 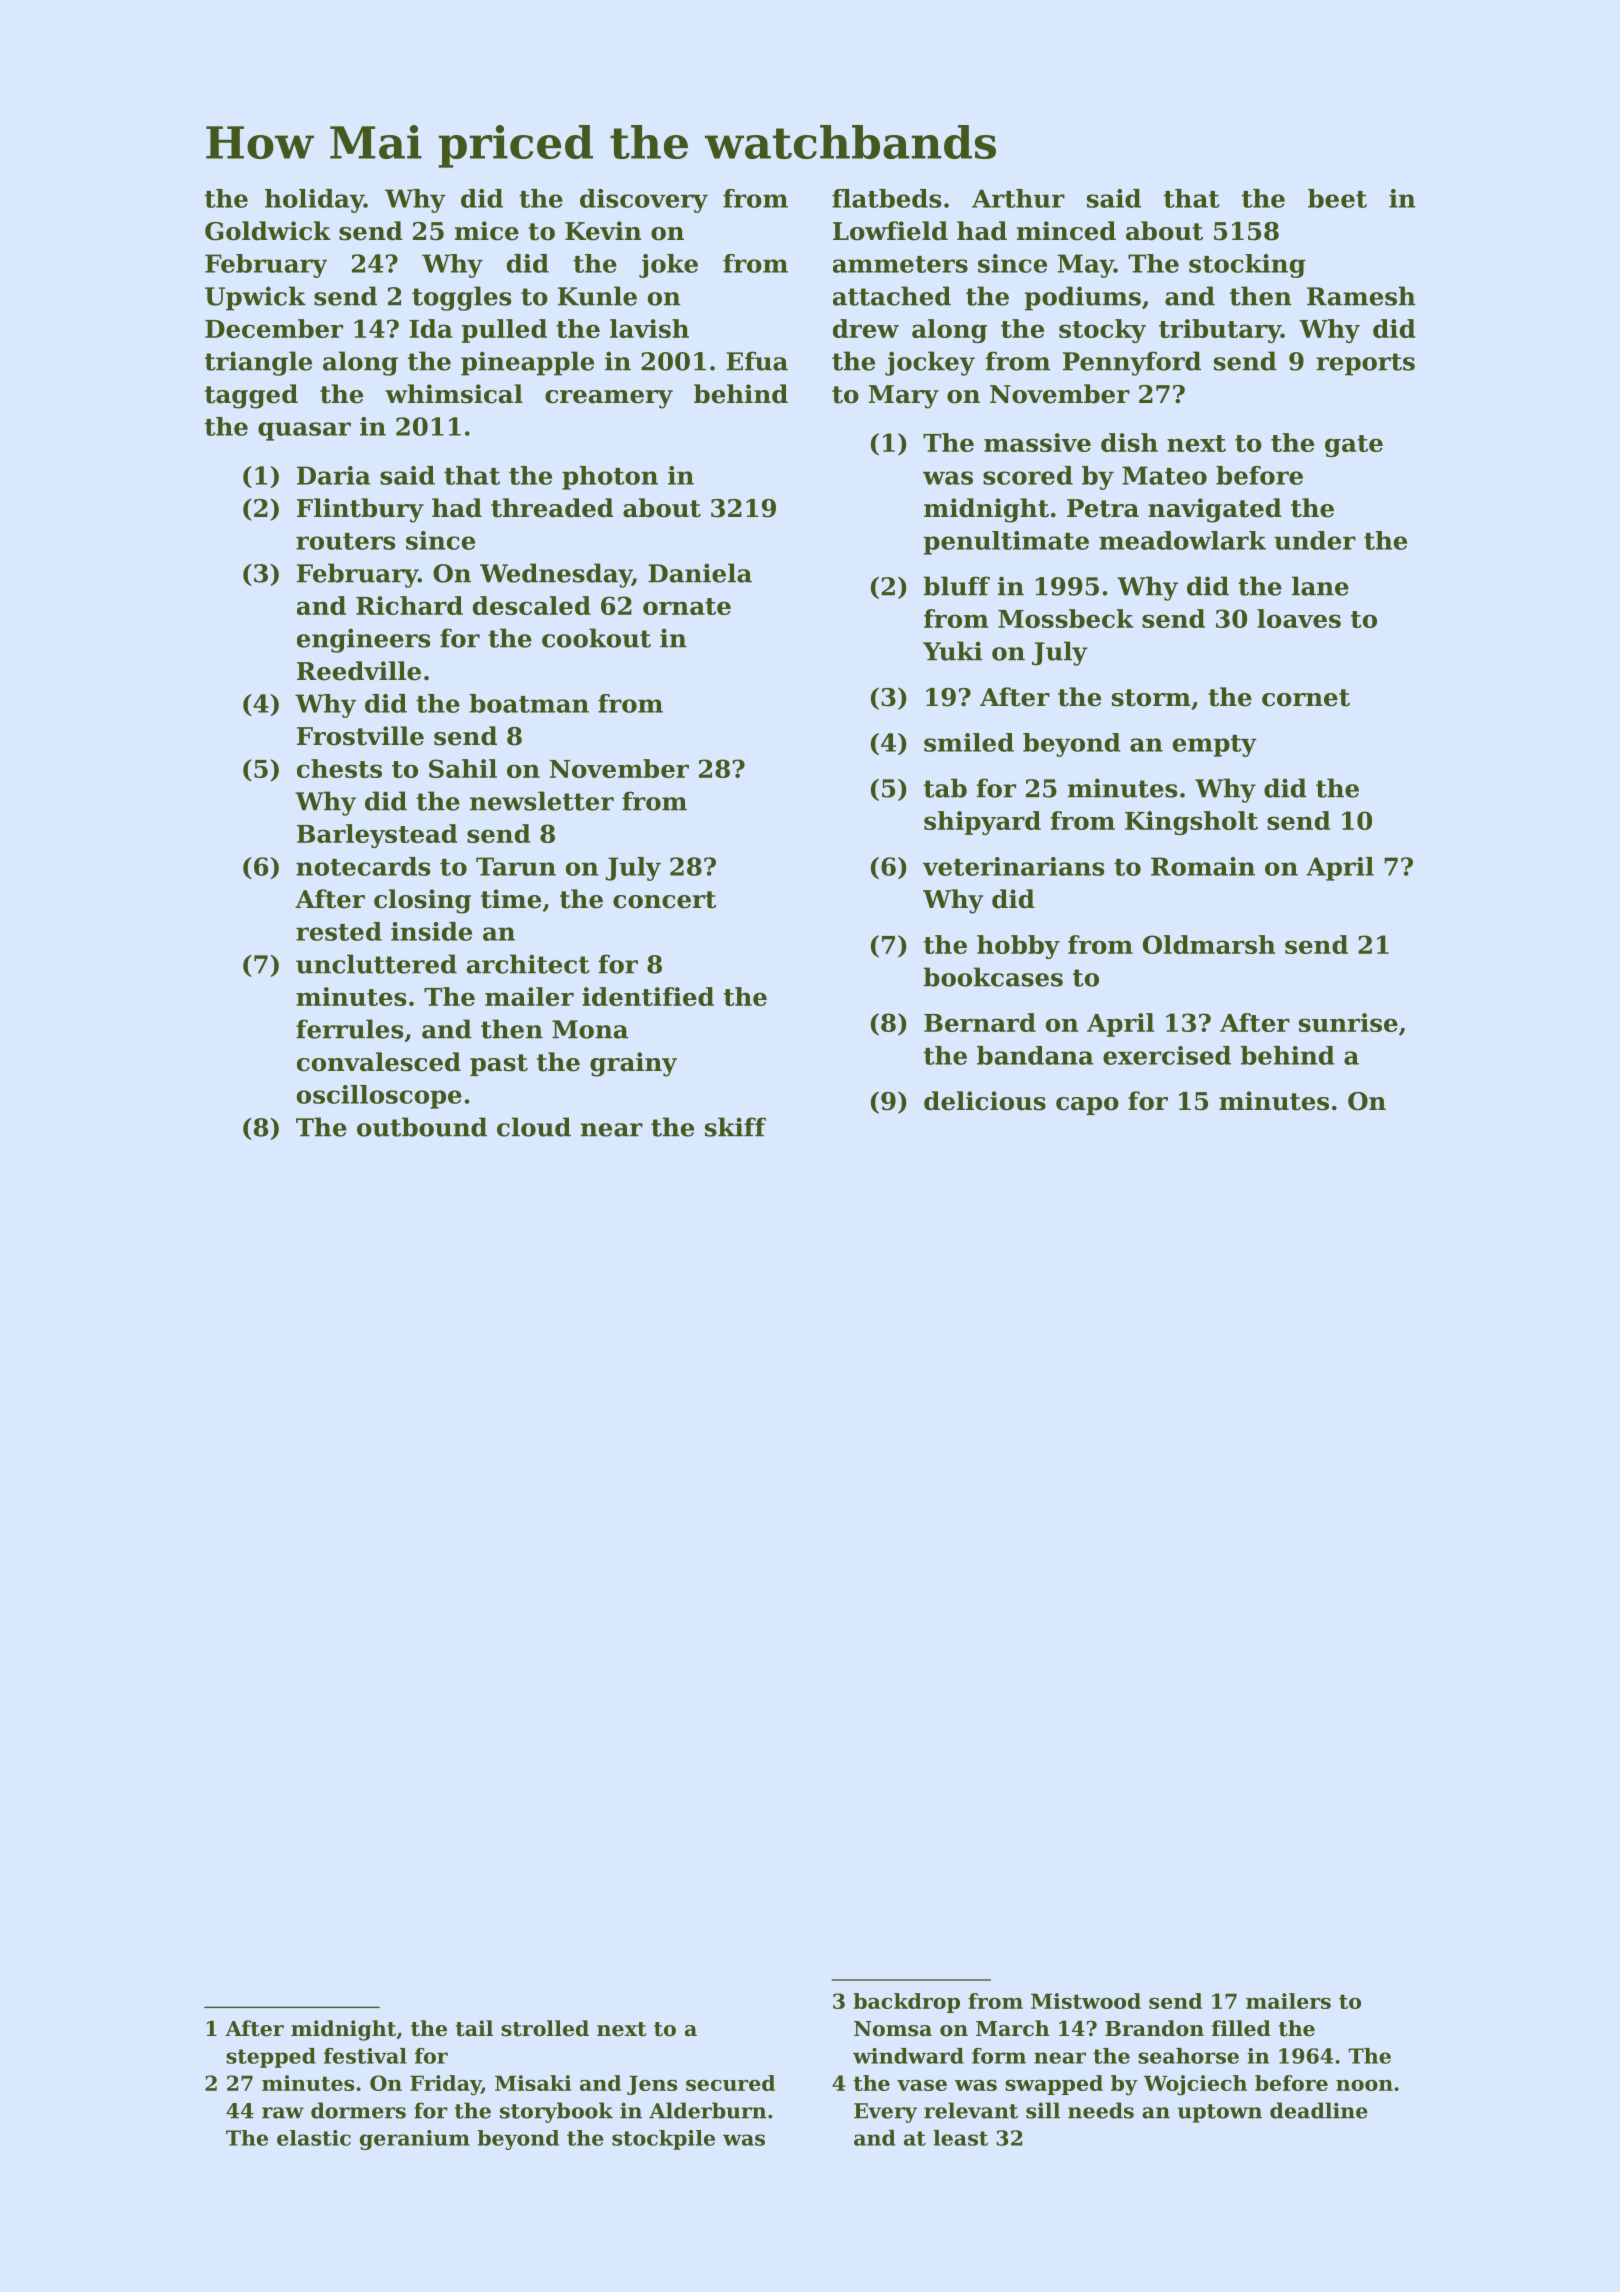 I want to click on skiff, so click(x=735, y=1127).
